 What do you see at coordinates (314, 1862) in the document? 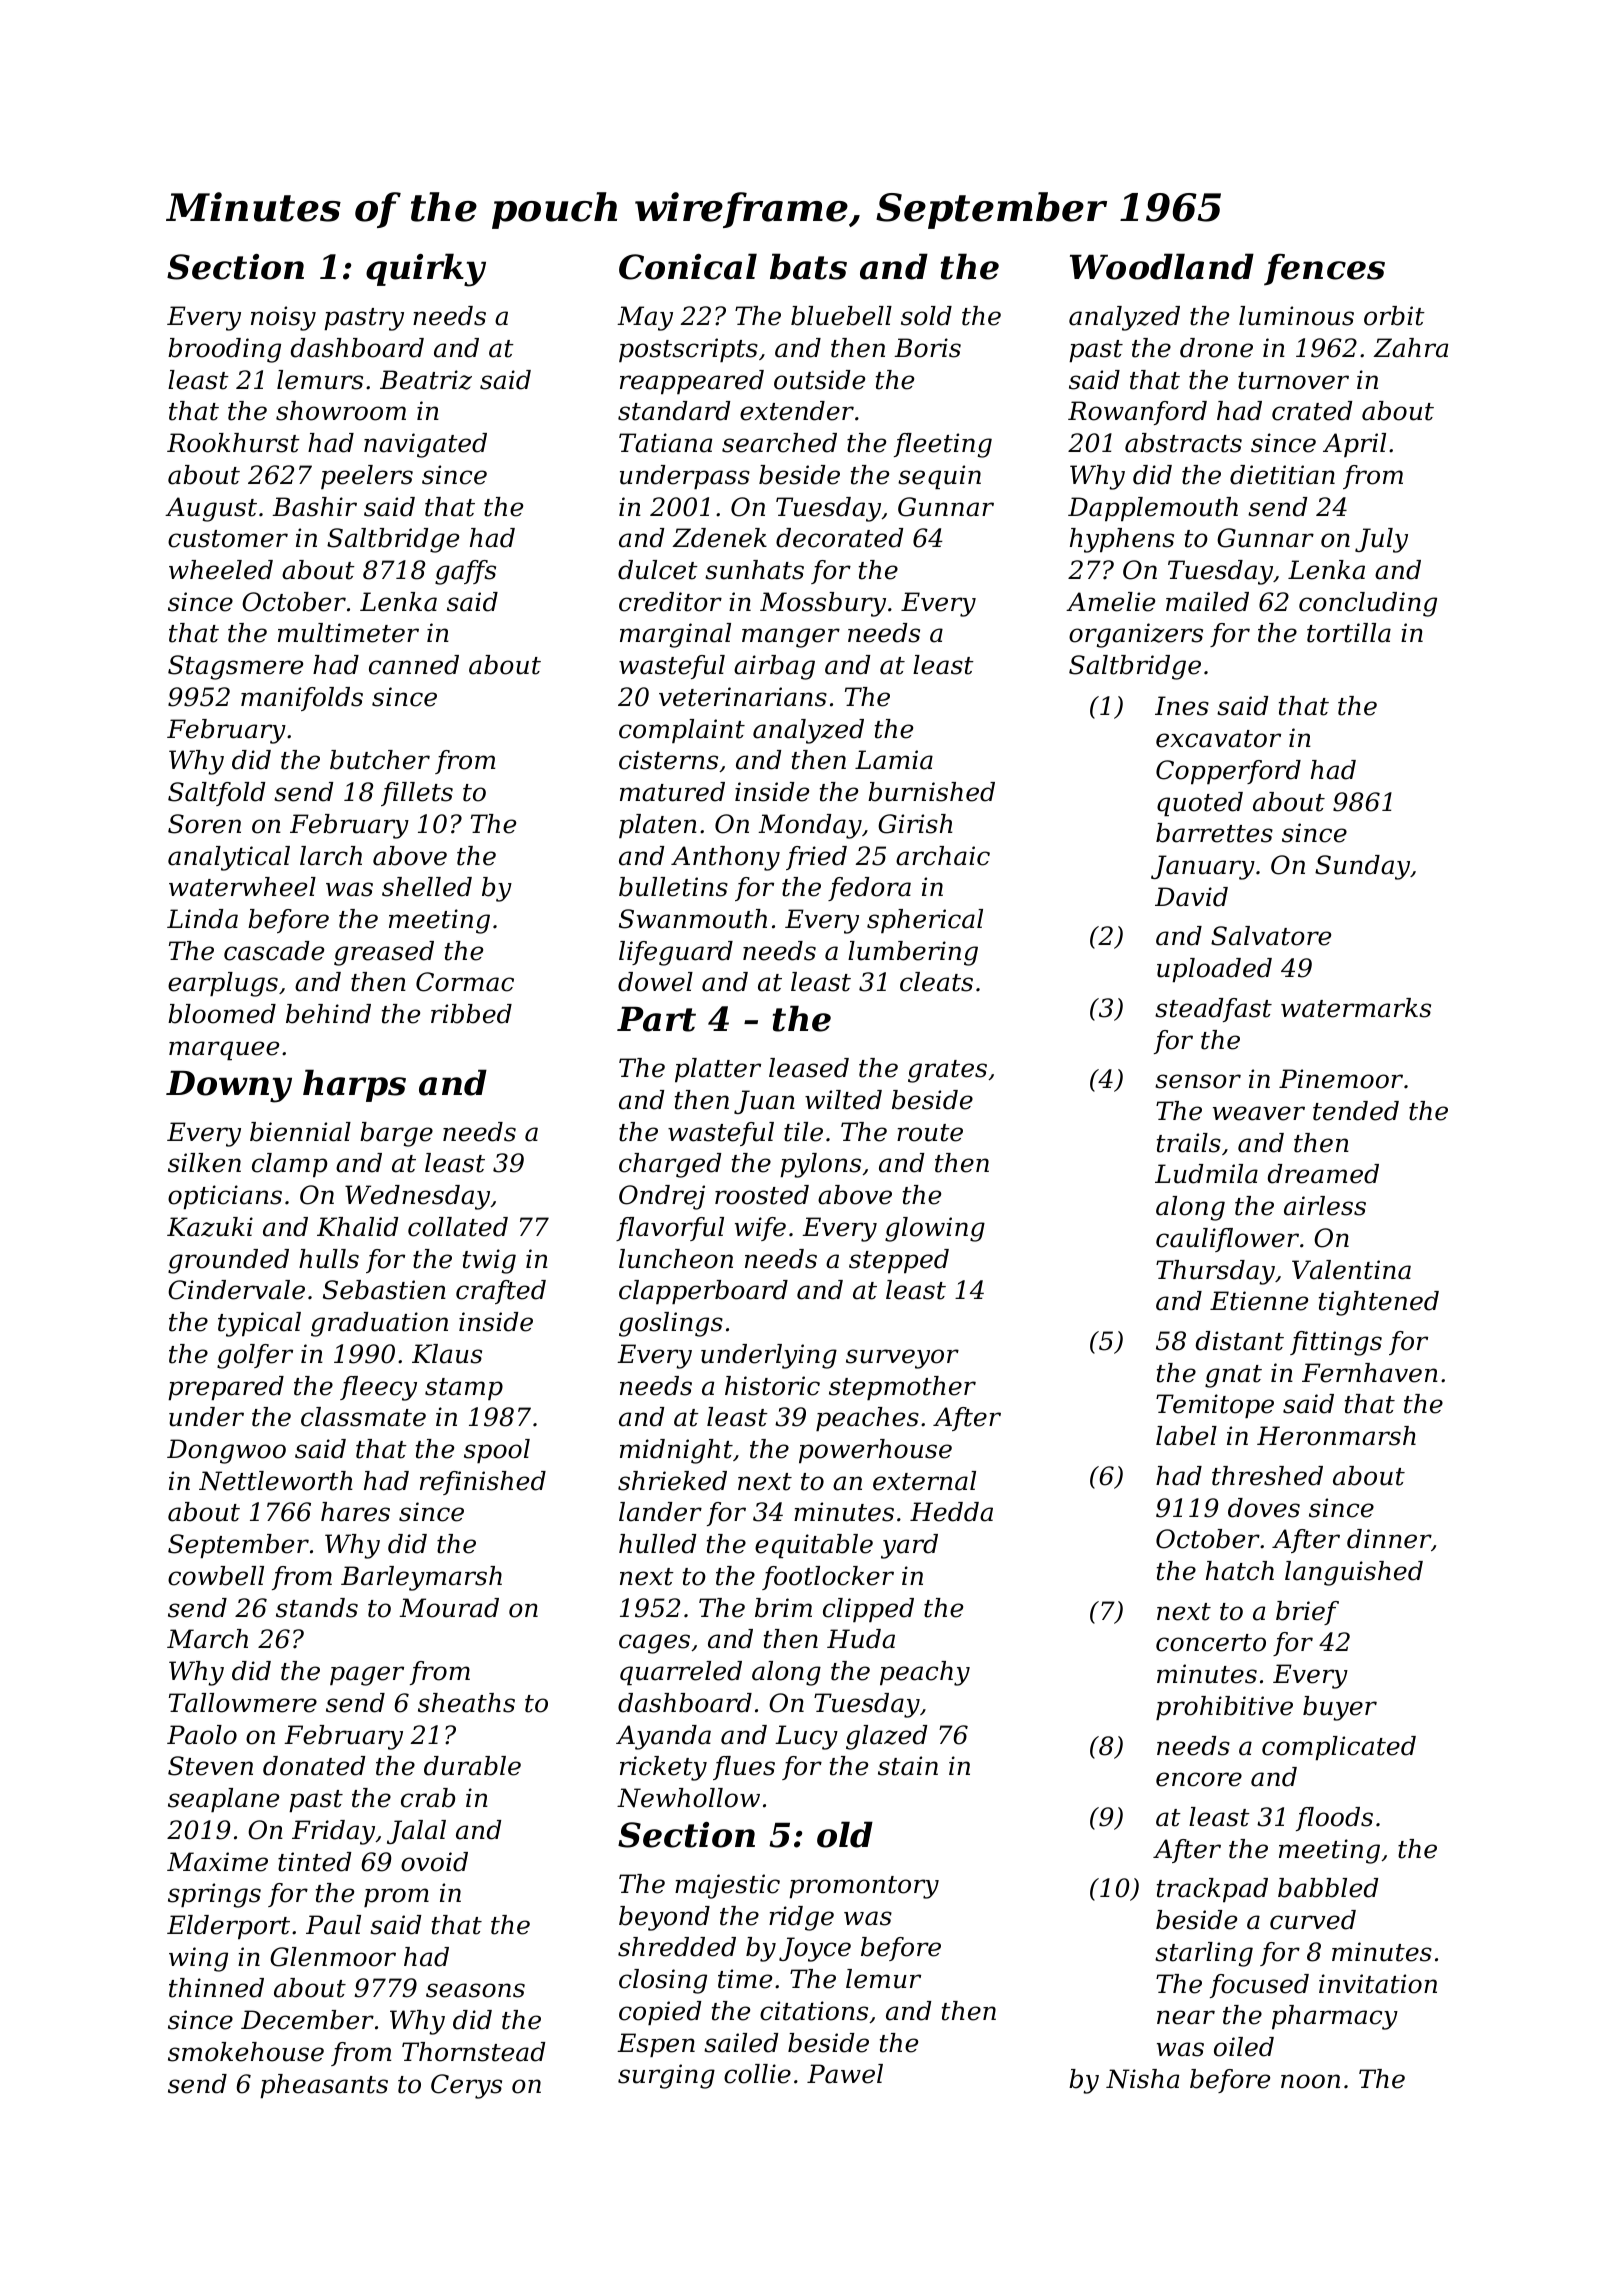
I see `tinted` at bounding box center [314, 1862].
